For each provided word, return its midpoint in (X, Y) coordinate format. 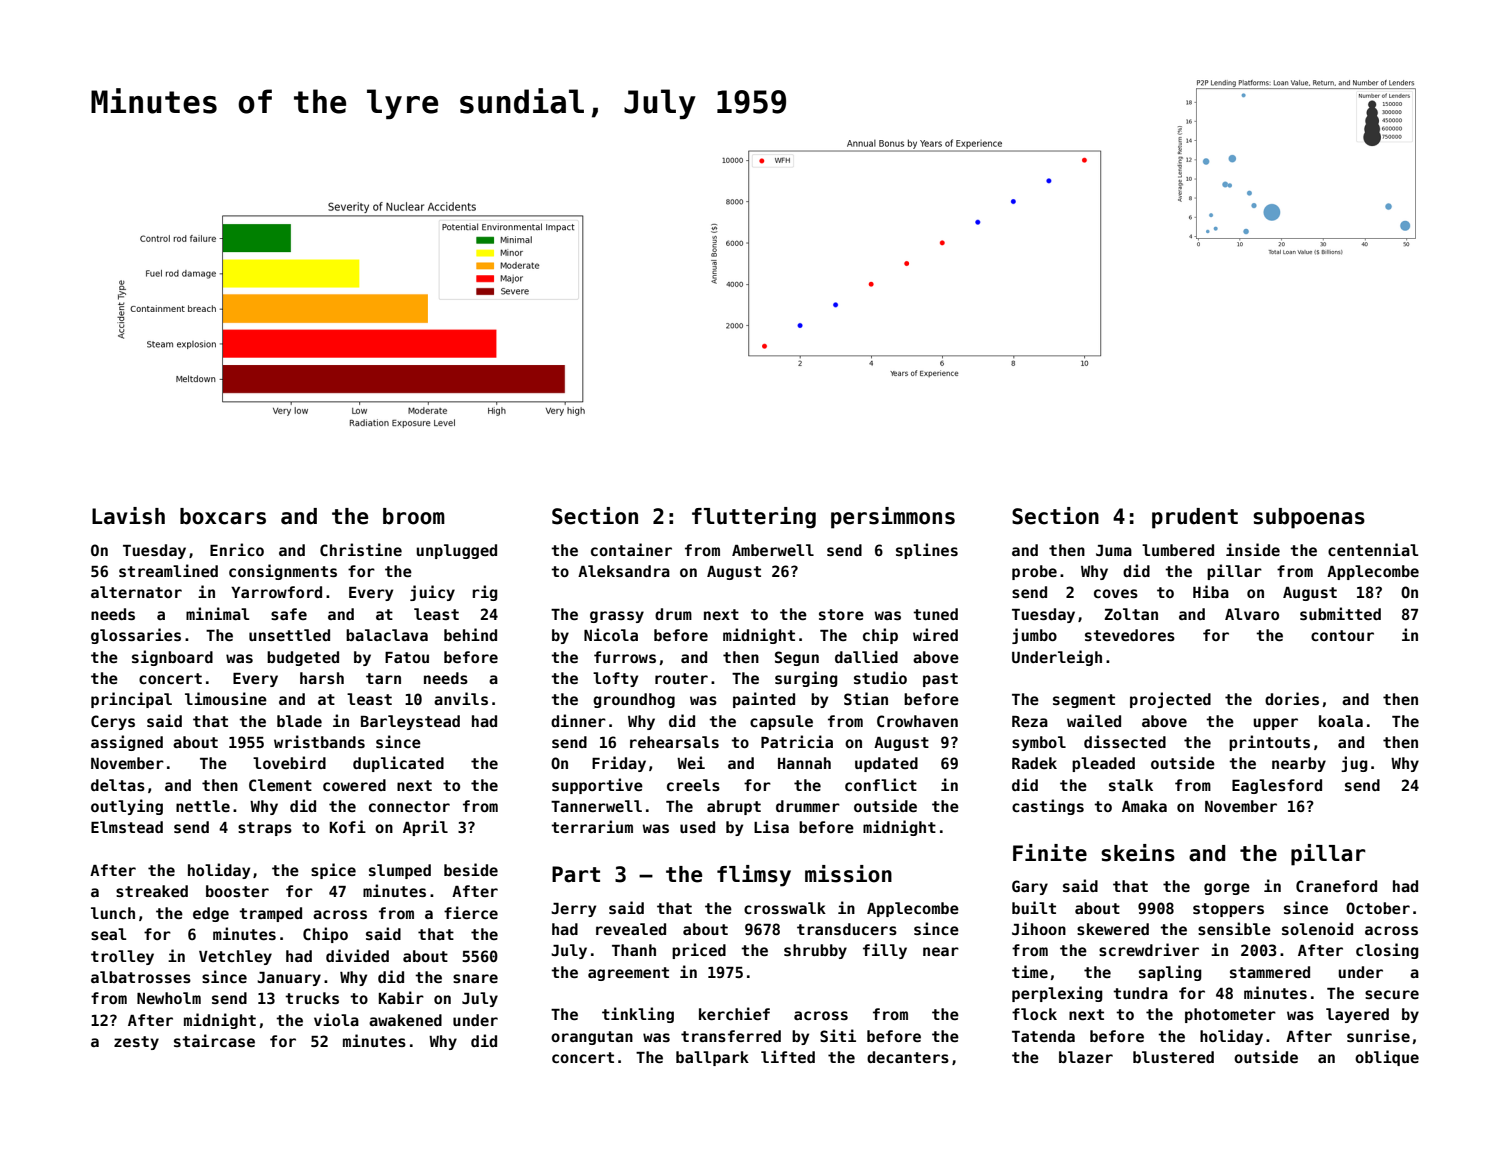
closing (1387, 951)
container (631, 549)
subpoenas (1309, 518)
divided (357, 955)
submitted (1340, 613)
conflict (881, 784)
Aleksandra (624, 571)
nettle (203, 806)
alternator (136, 592)
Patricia (797, 741)
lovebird (289, 762)
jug (1354, 764)
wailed (1094, 720)
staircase (214, 1040)
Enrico (237, 549)
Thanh (634, 950)
